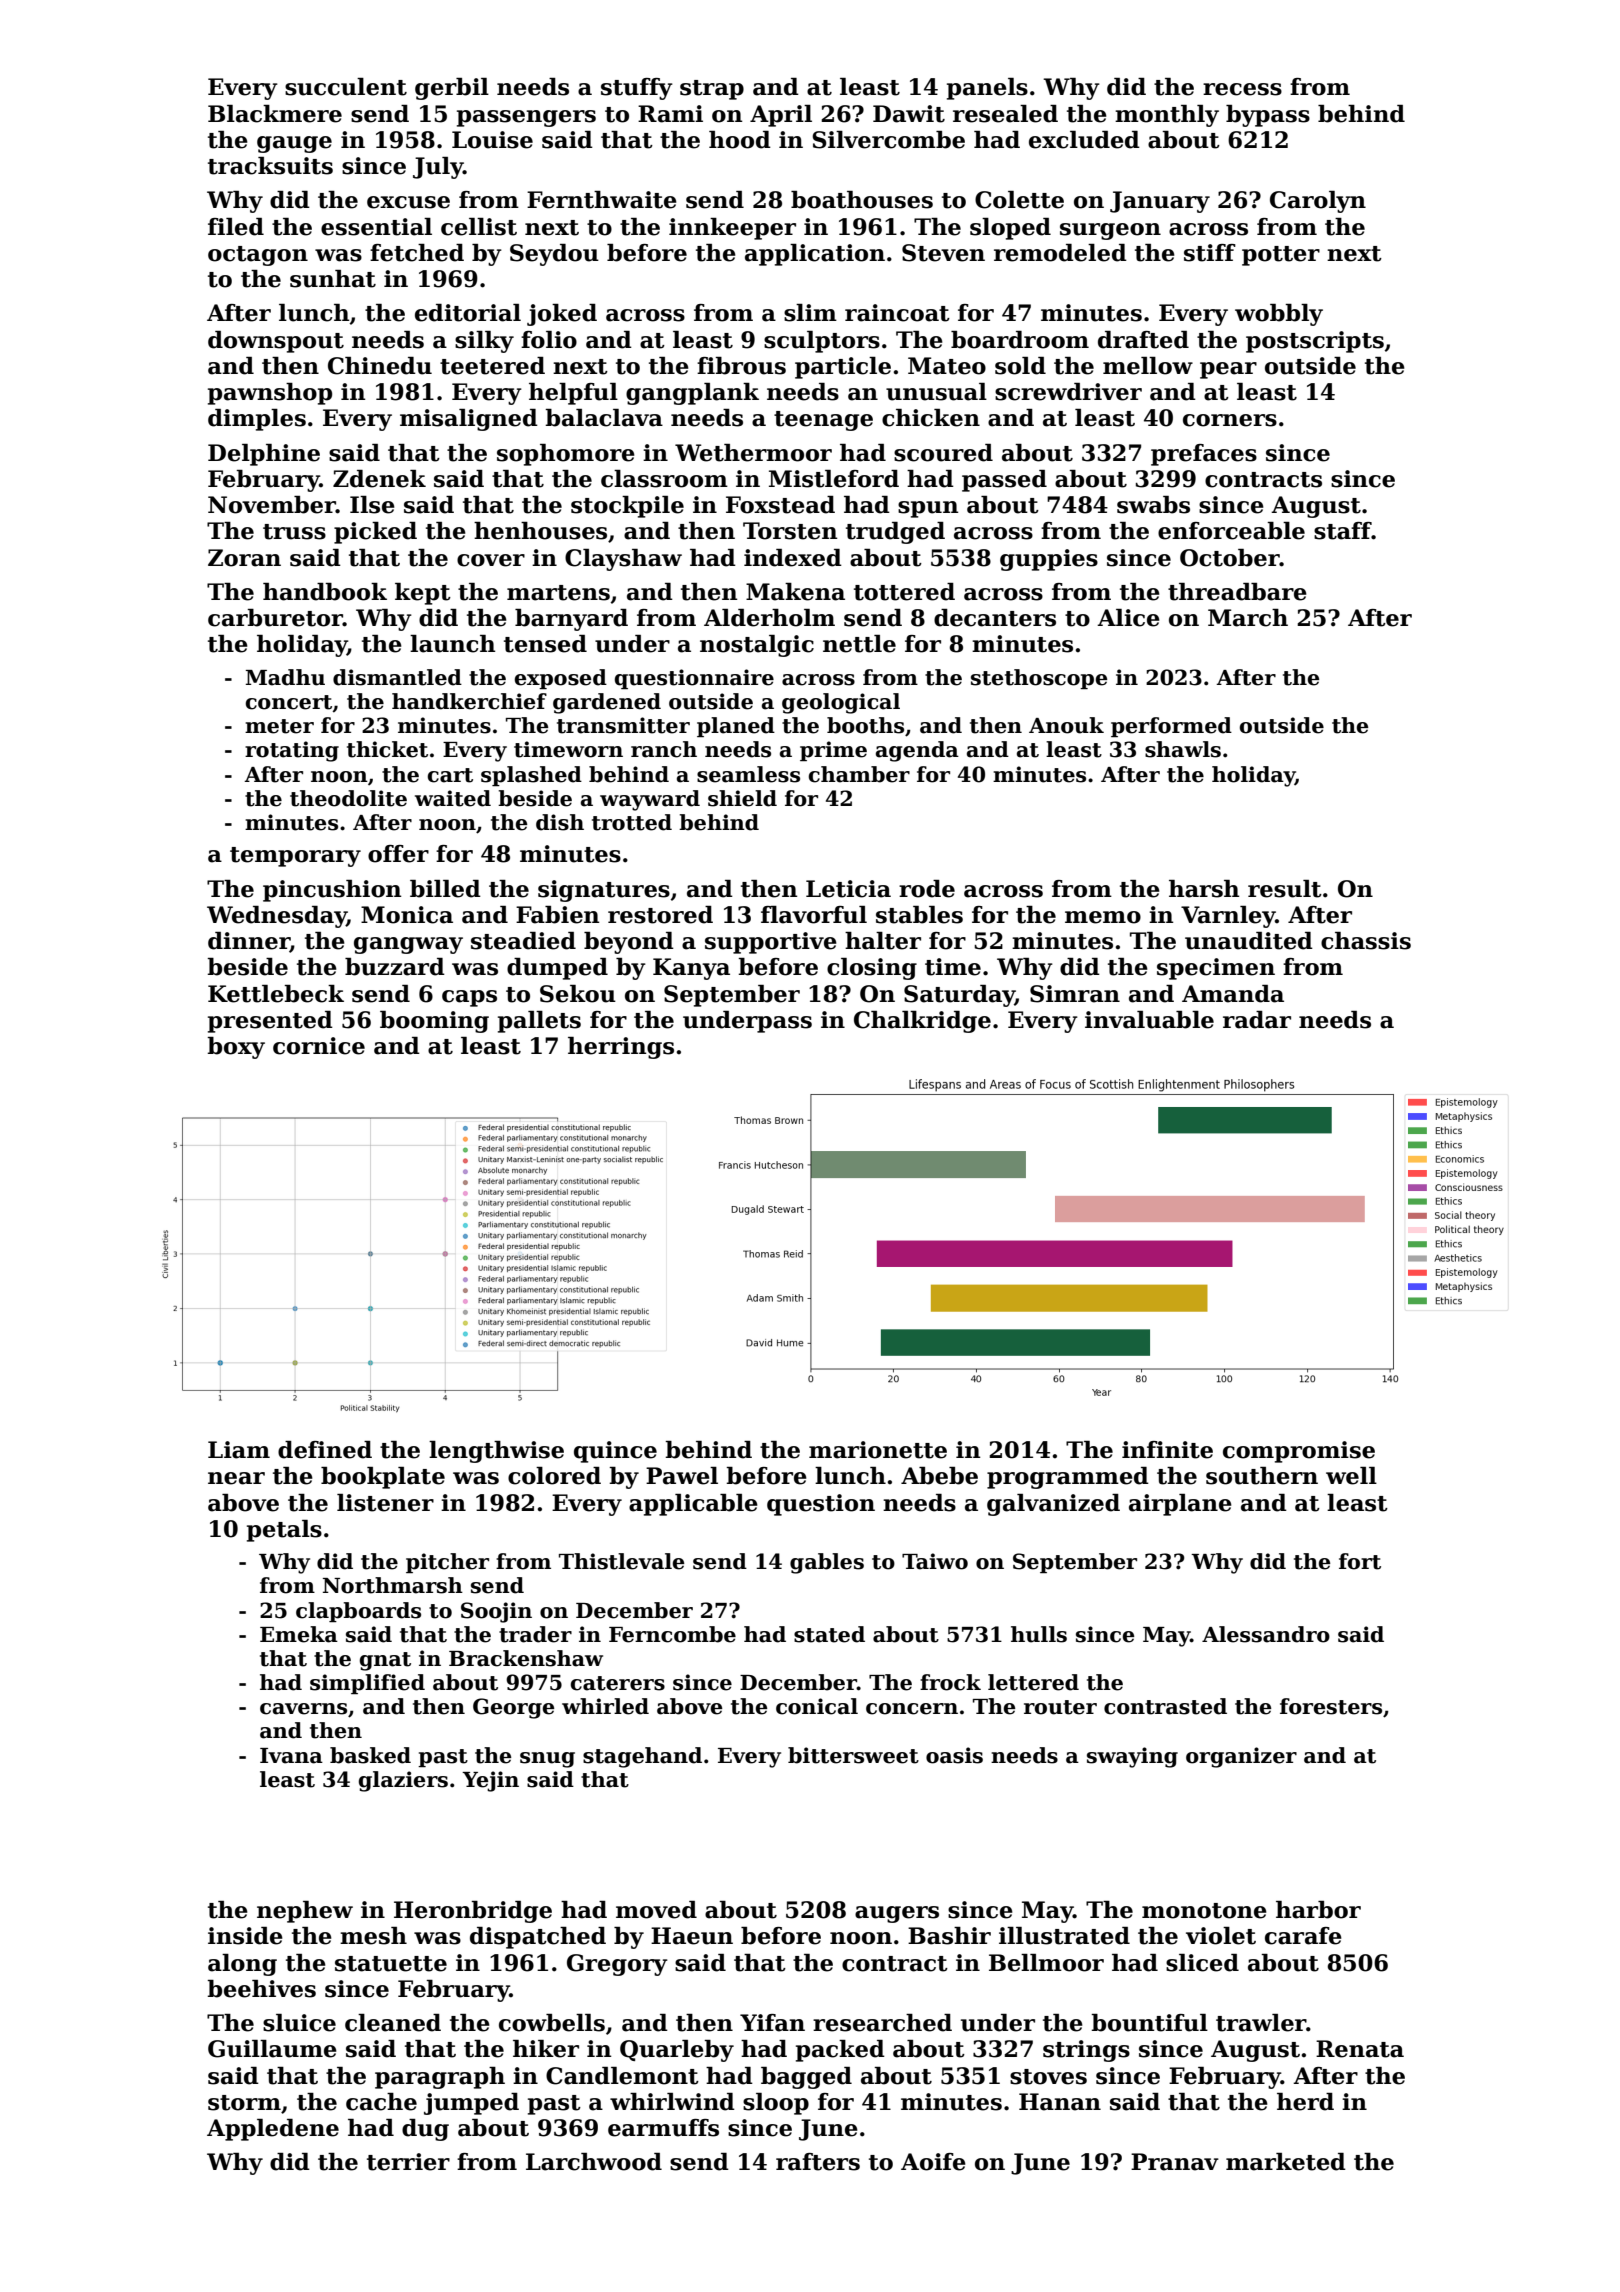 Image resolution: width=1620 pixels, height=2292 pixels. I want to click on paragraph, so click(440, 2078).
